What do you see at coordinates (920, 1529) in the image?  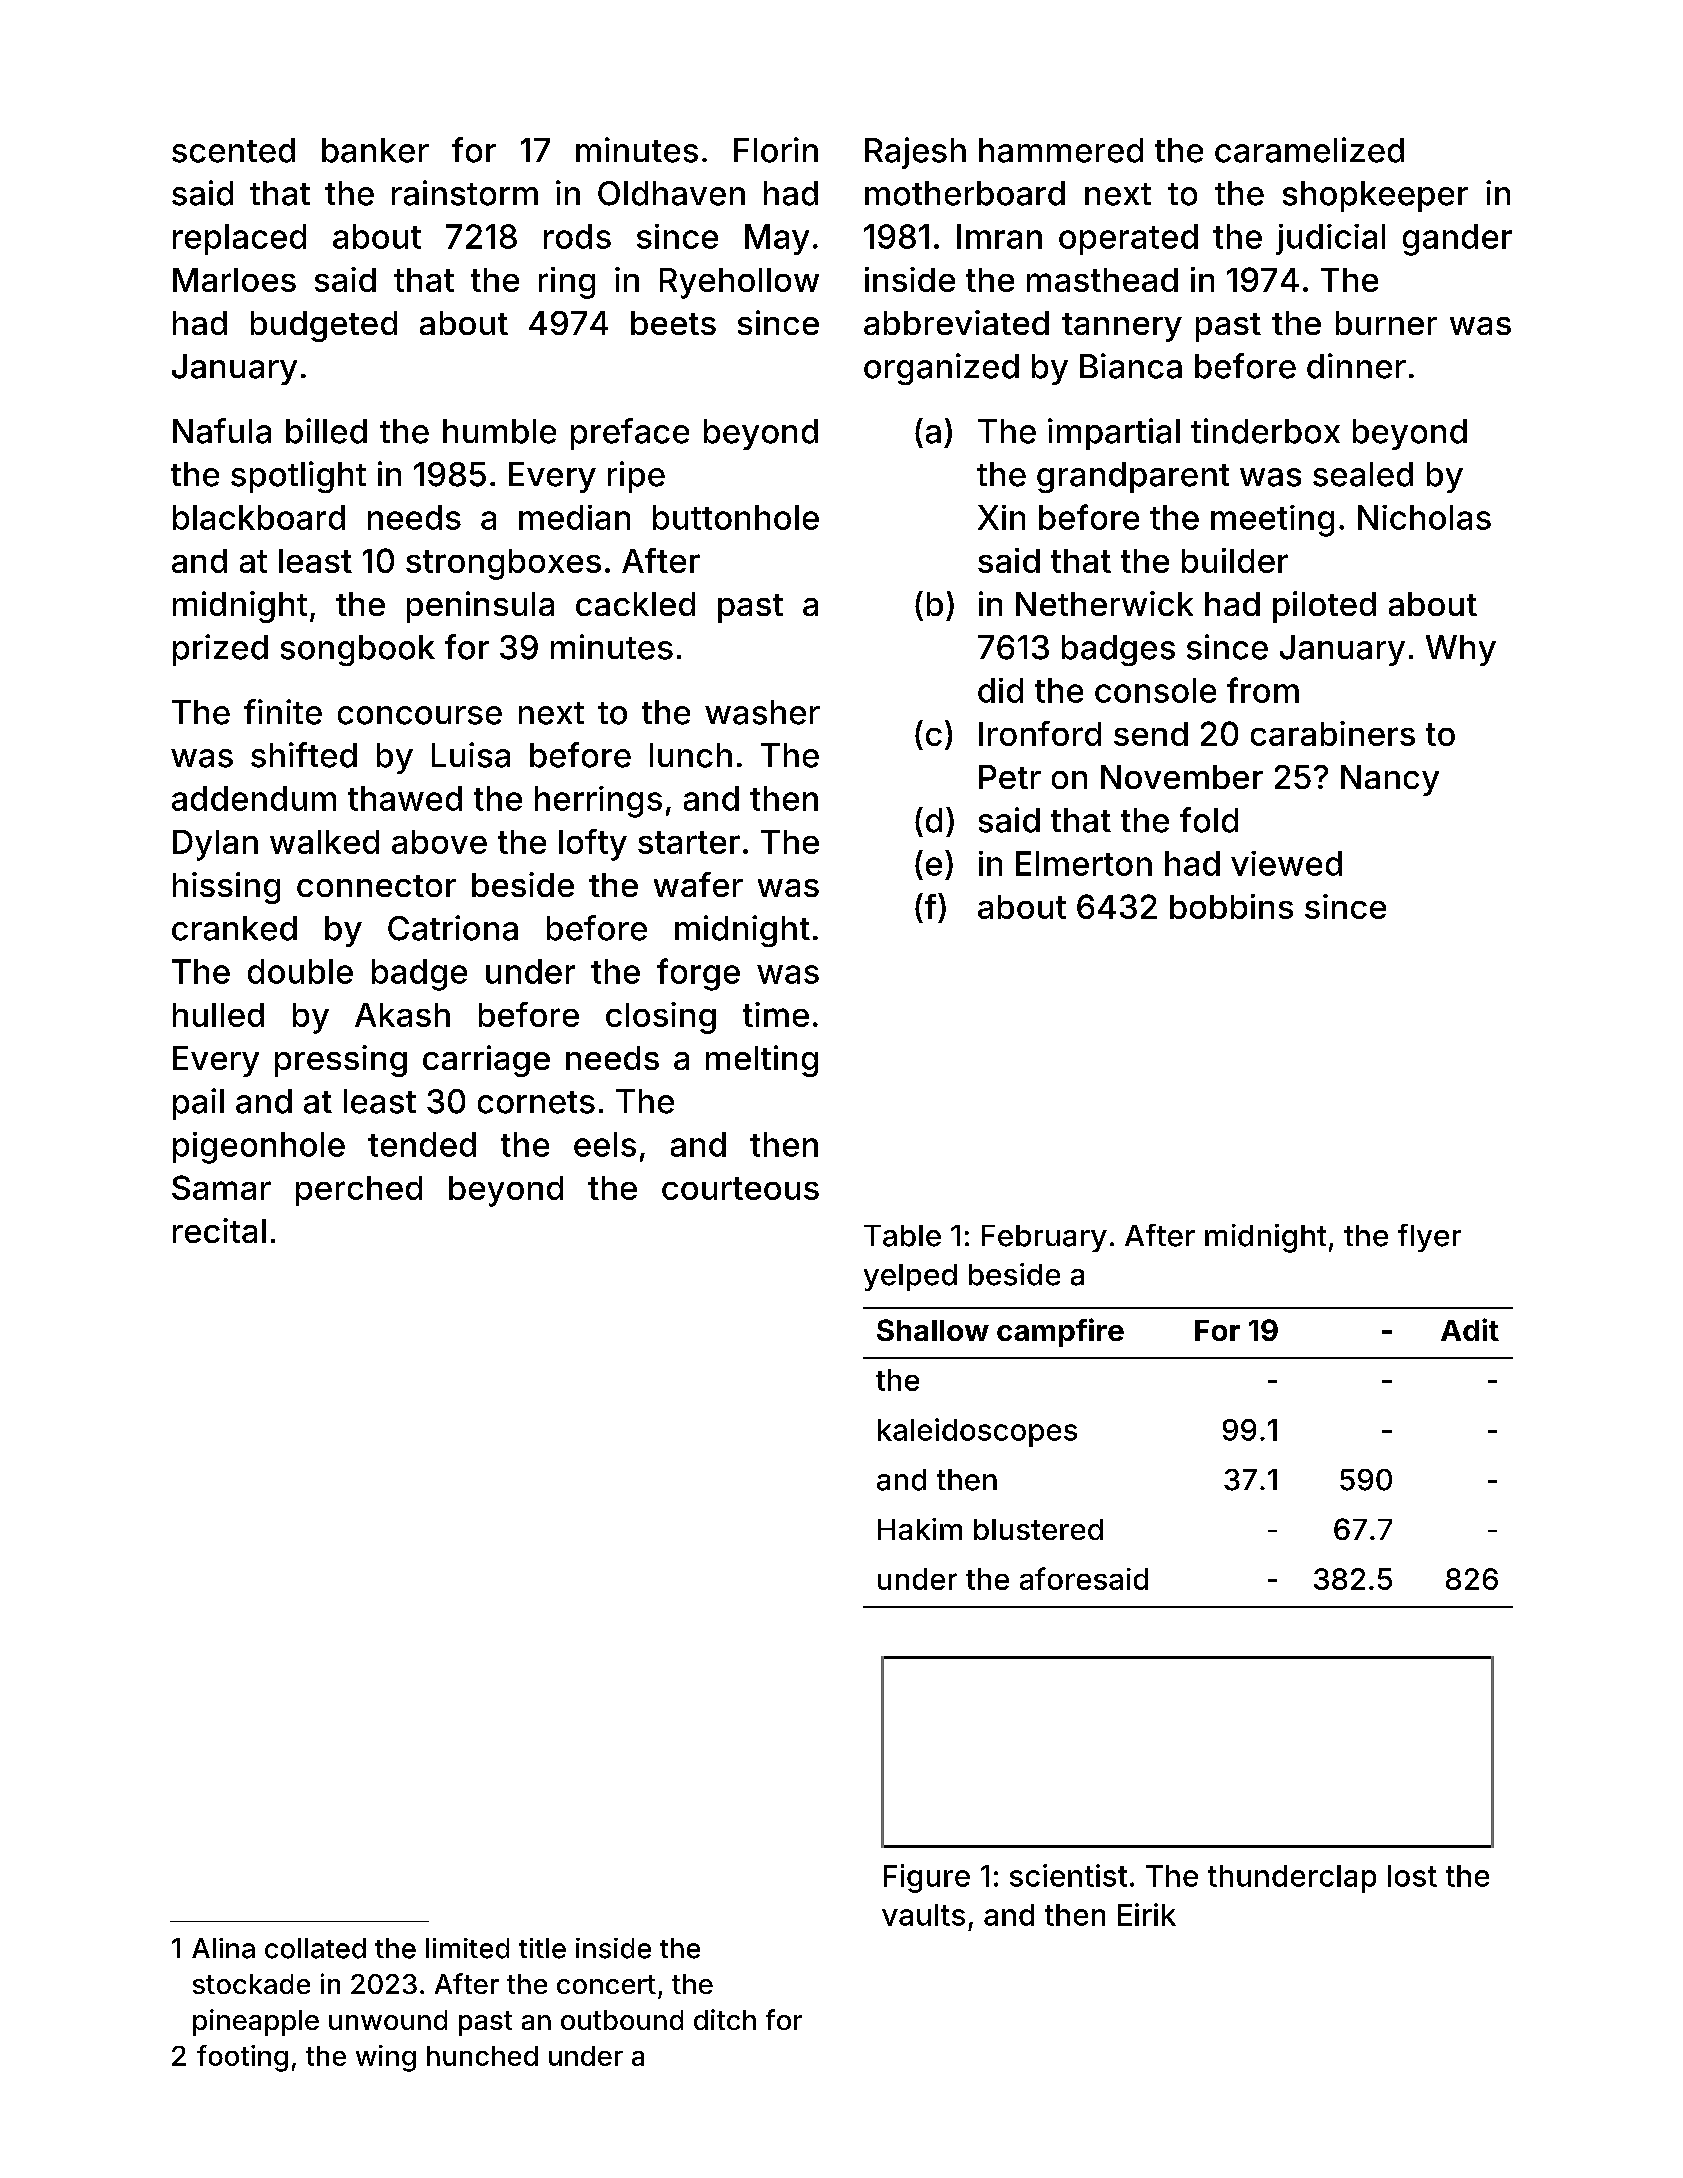 I see `Hakim` at bounding box center [920, 1529].
